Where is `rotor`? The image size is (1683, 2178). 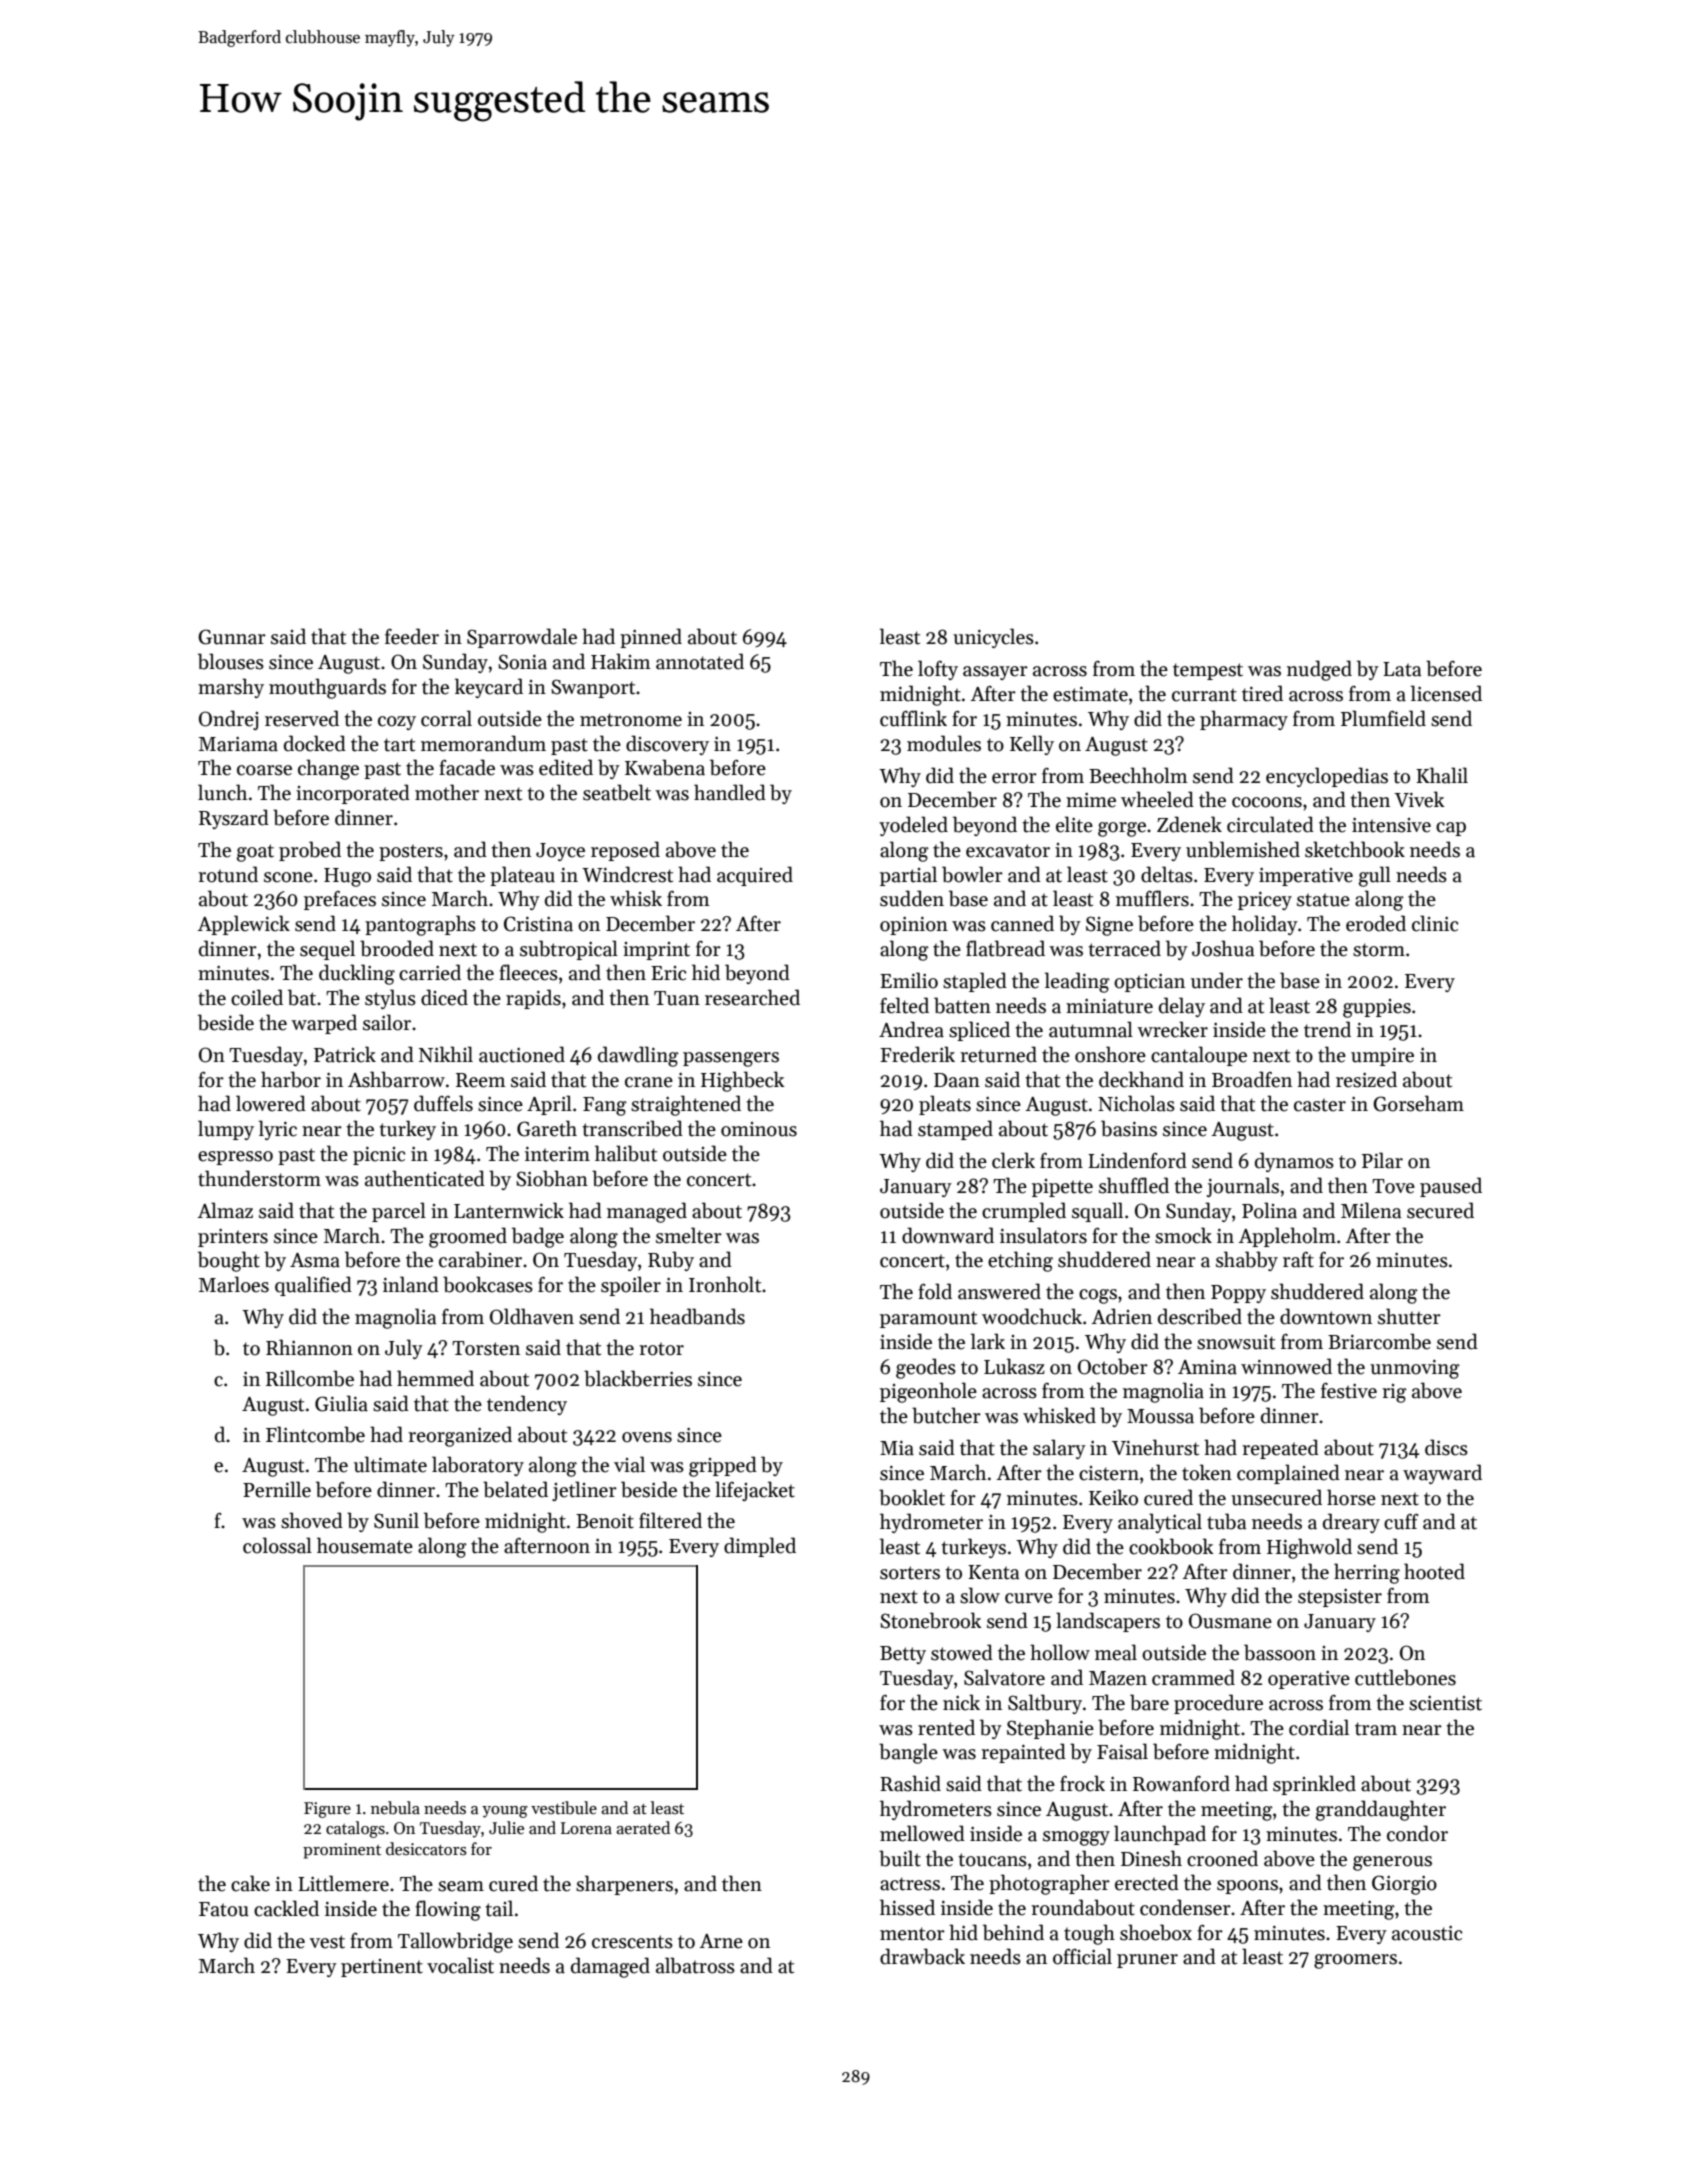
rotor is located at coordinates (661, 1349).
